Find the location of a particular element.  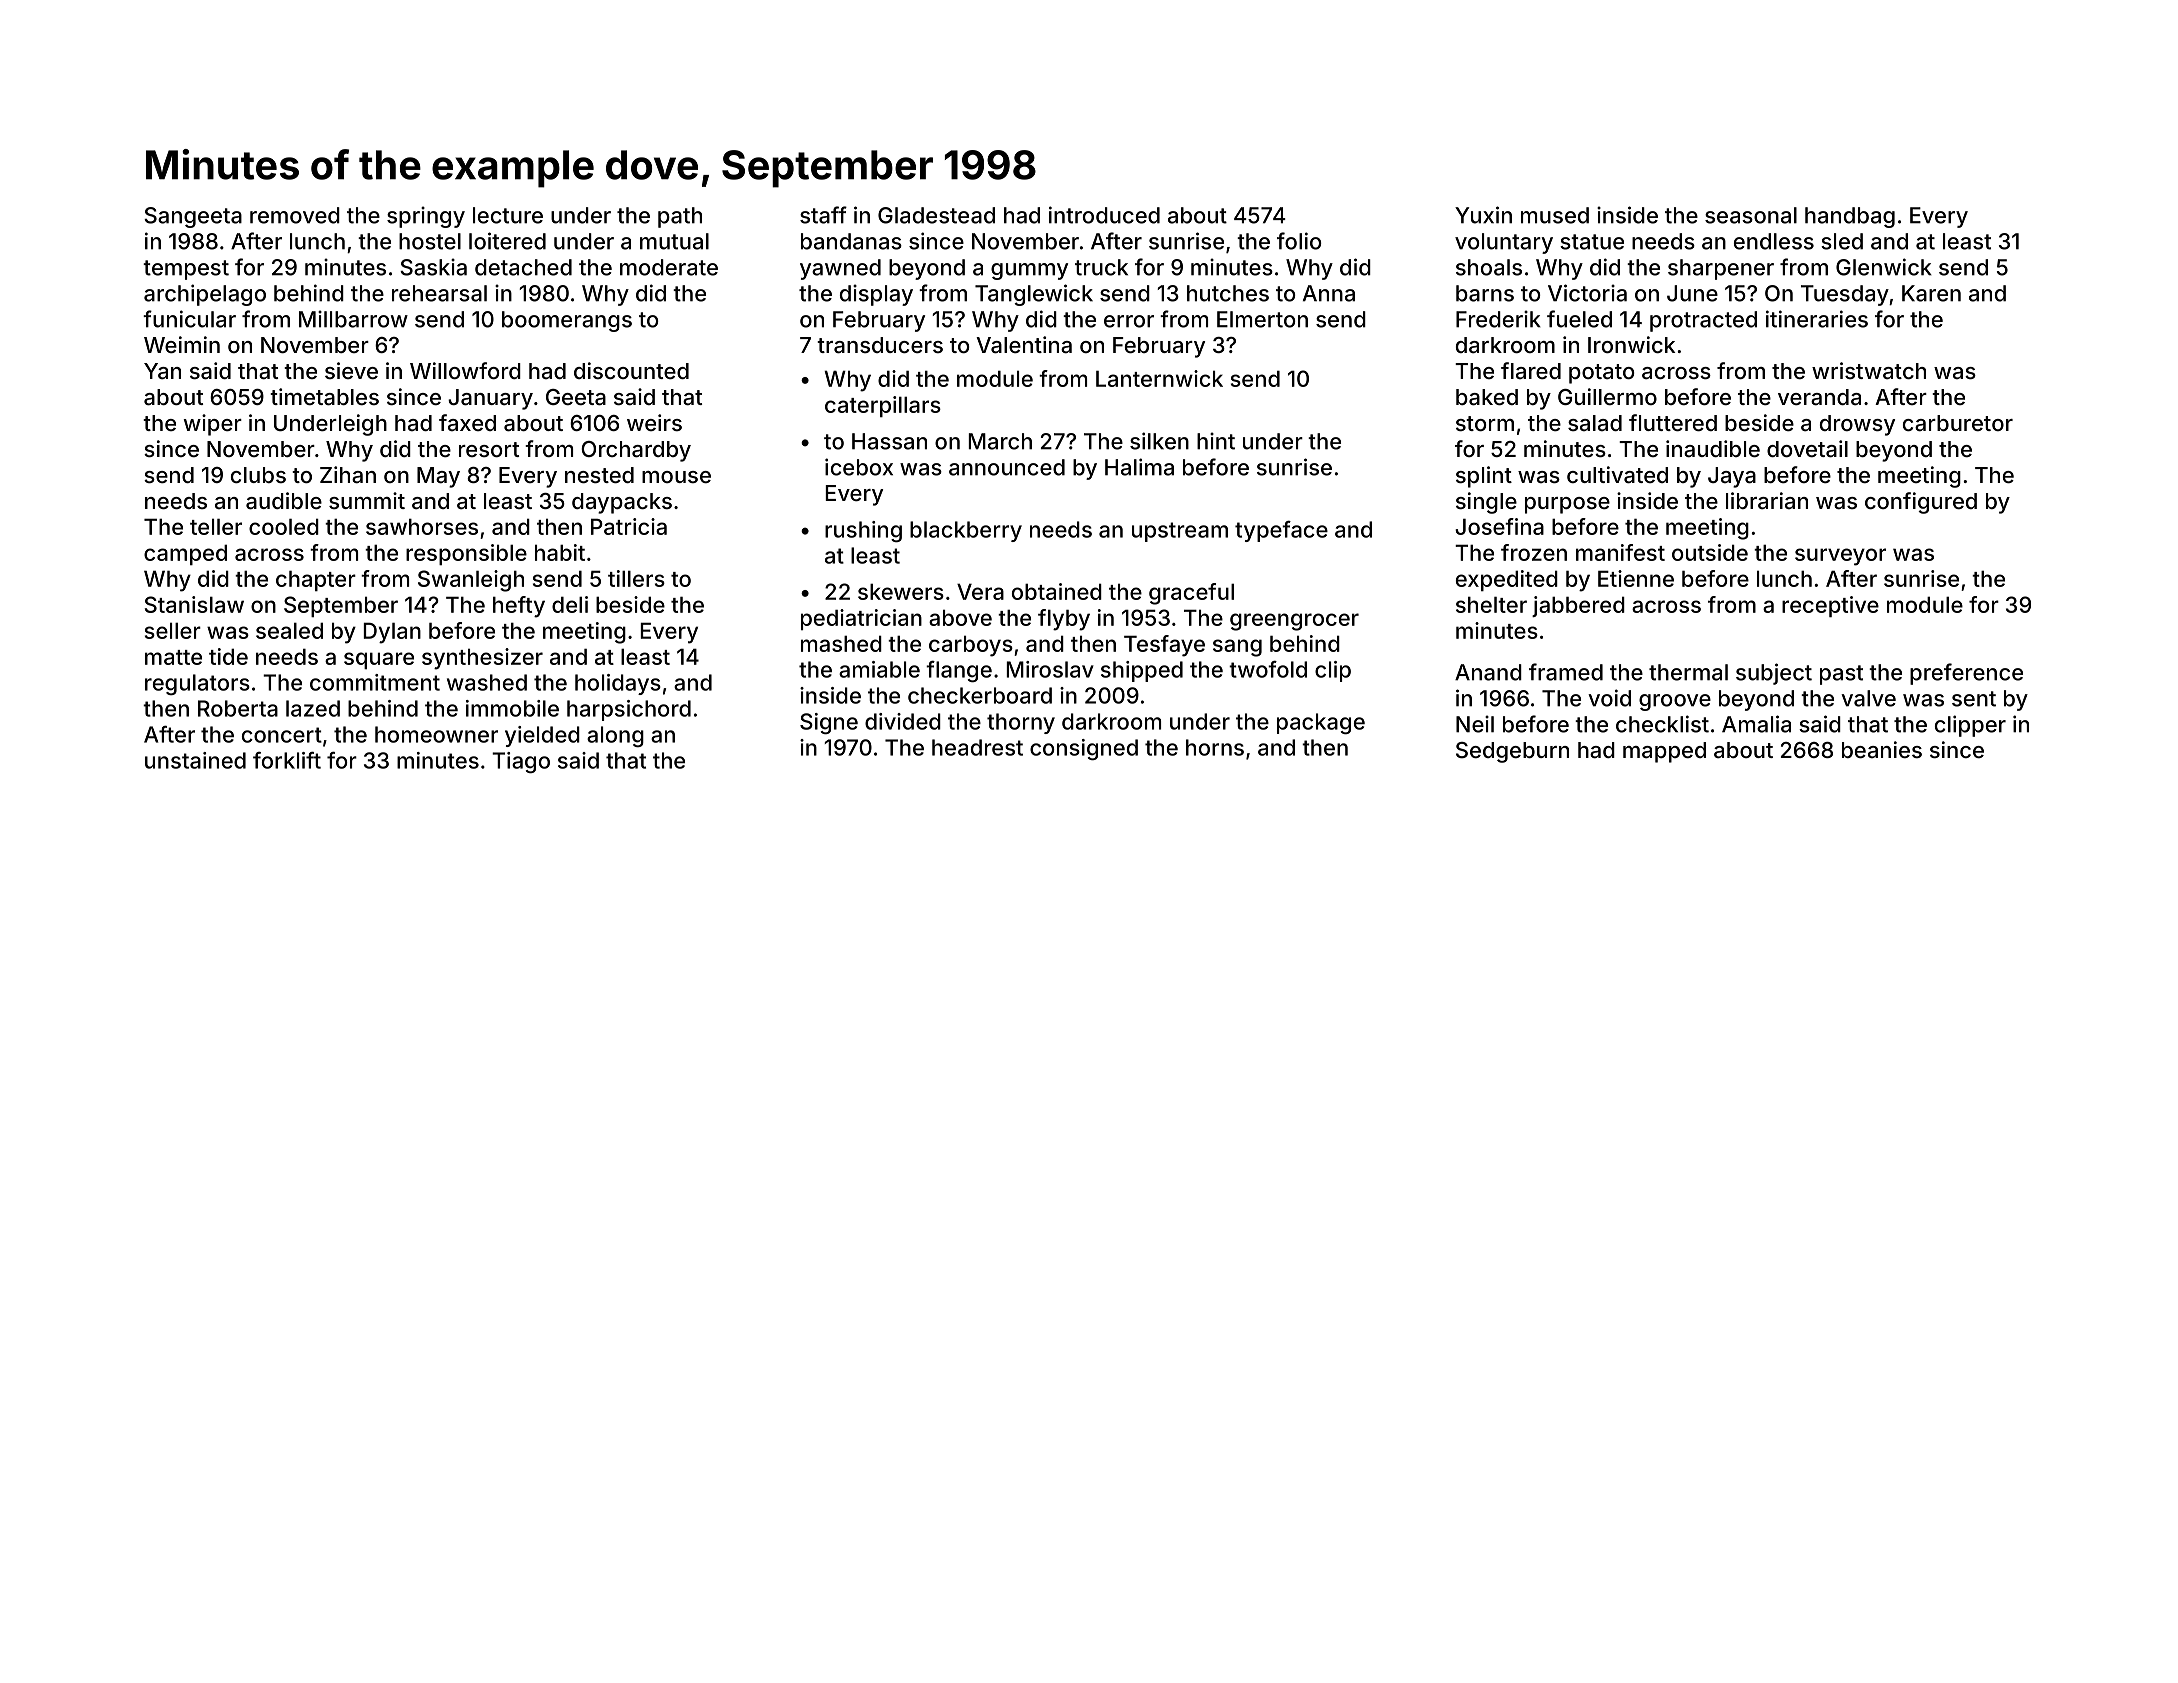

Tiago is located at coordinates (521, 762).
